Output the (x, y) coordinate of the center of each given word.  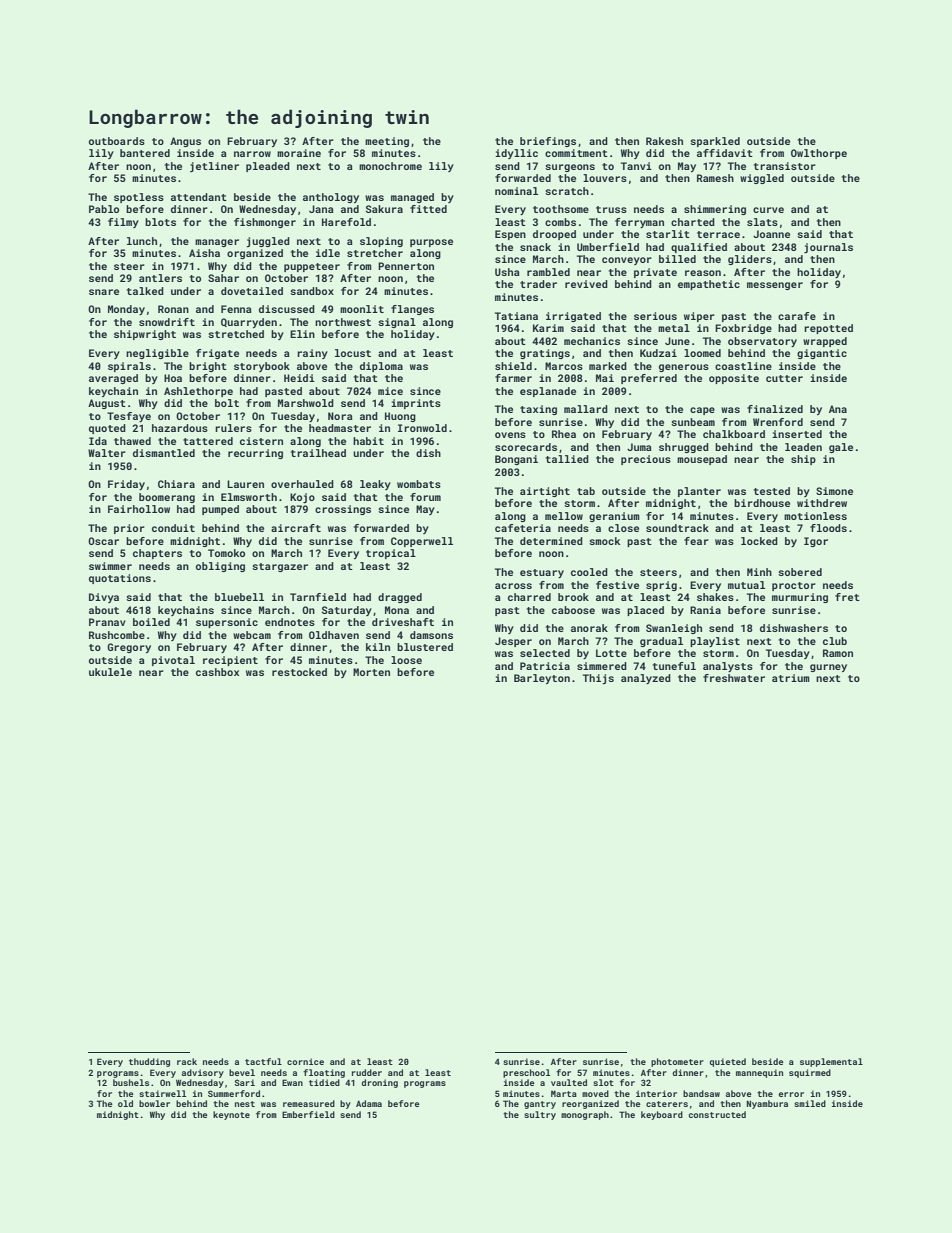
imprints (416, 404)
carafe (797, 316)
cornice (305, 1061)
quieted (727, 1062)
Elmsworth (249, 497)
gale (841, 448)
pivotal (173, 661)
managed (412, 198)
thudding (149, 1062)
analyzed (646, 679)
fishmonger (265, 223)
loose (406, 660)
